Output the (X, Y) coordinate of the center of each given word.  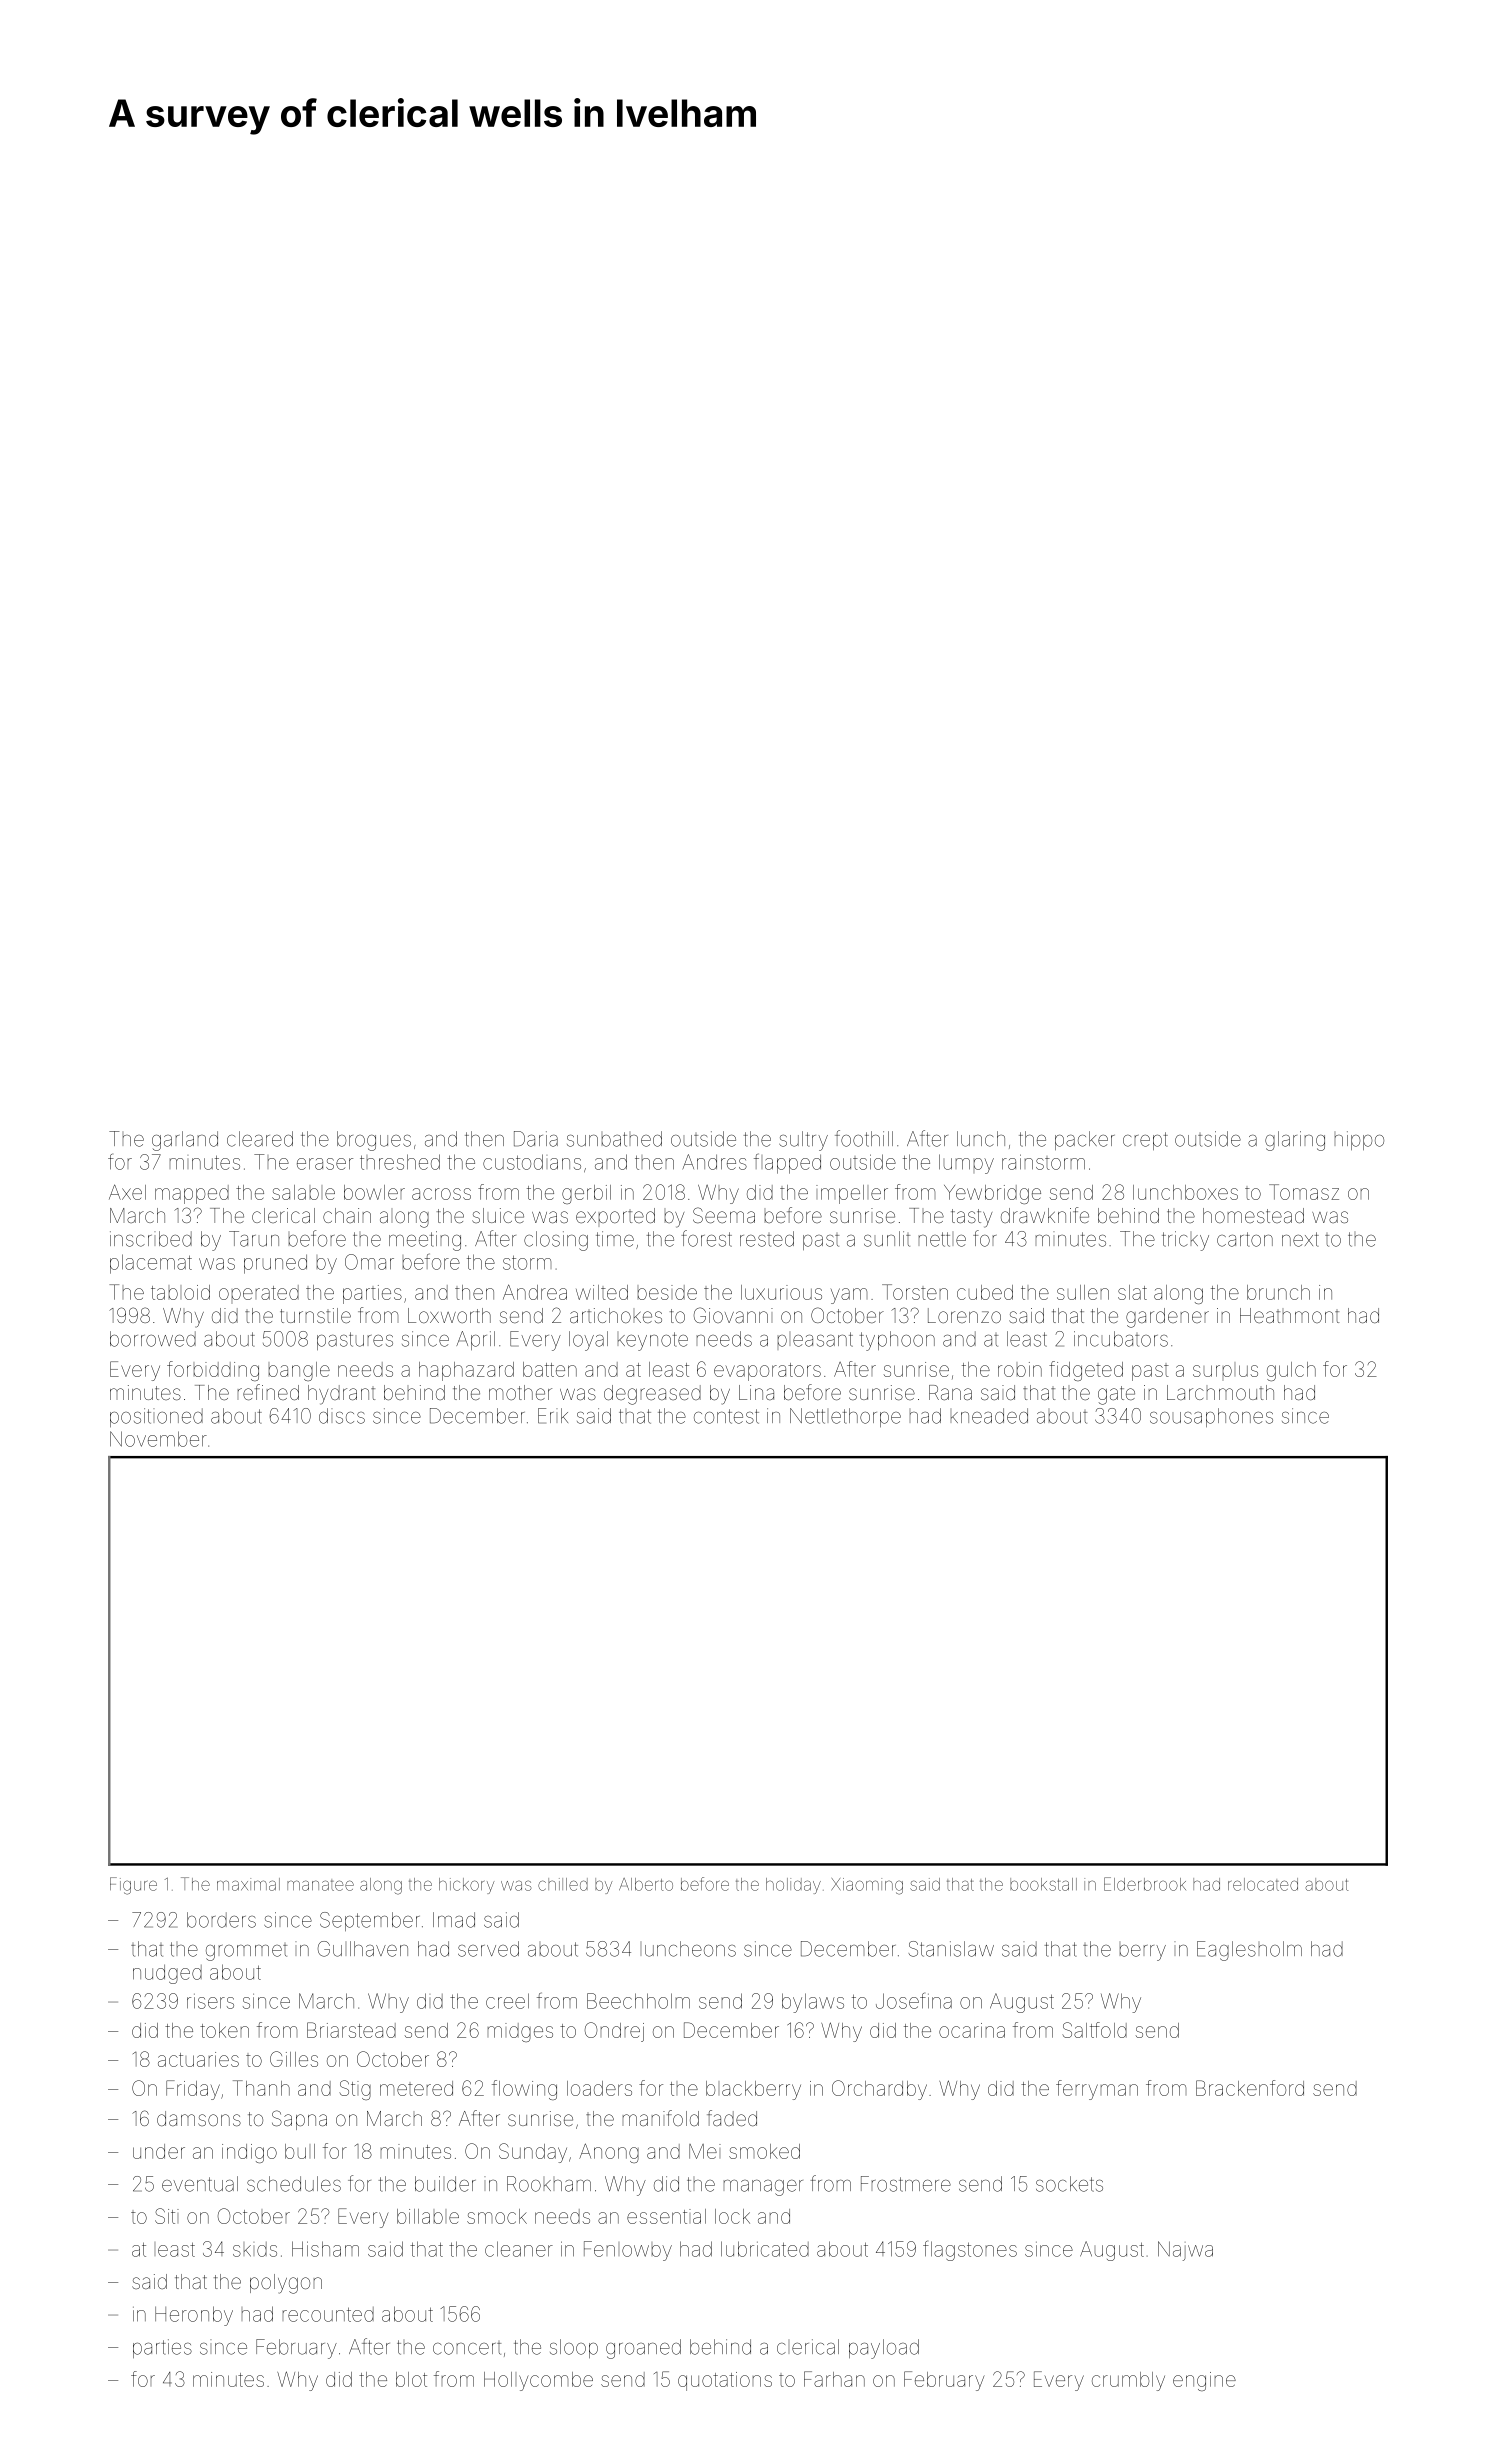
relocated (1263, 1884)
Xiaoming (867, 1886)
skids (255, 2249)
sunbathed (614, 1139)
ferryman (1097, 2090)
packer (1085, 1140)
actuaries (198, 2059)
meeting (425, 1241)
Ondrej (614, 2032)
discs (342, 1416)
